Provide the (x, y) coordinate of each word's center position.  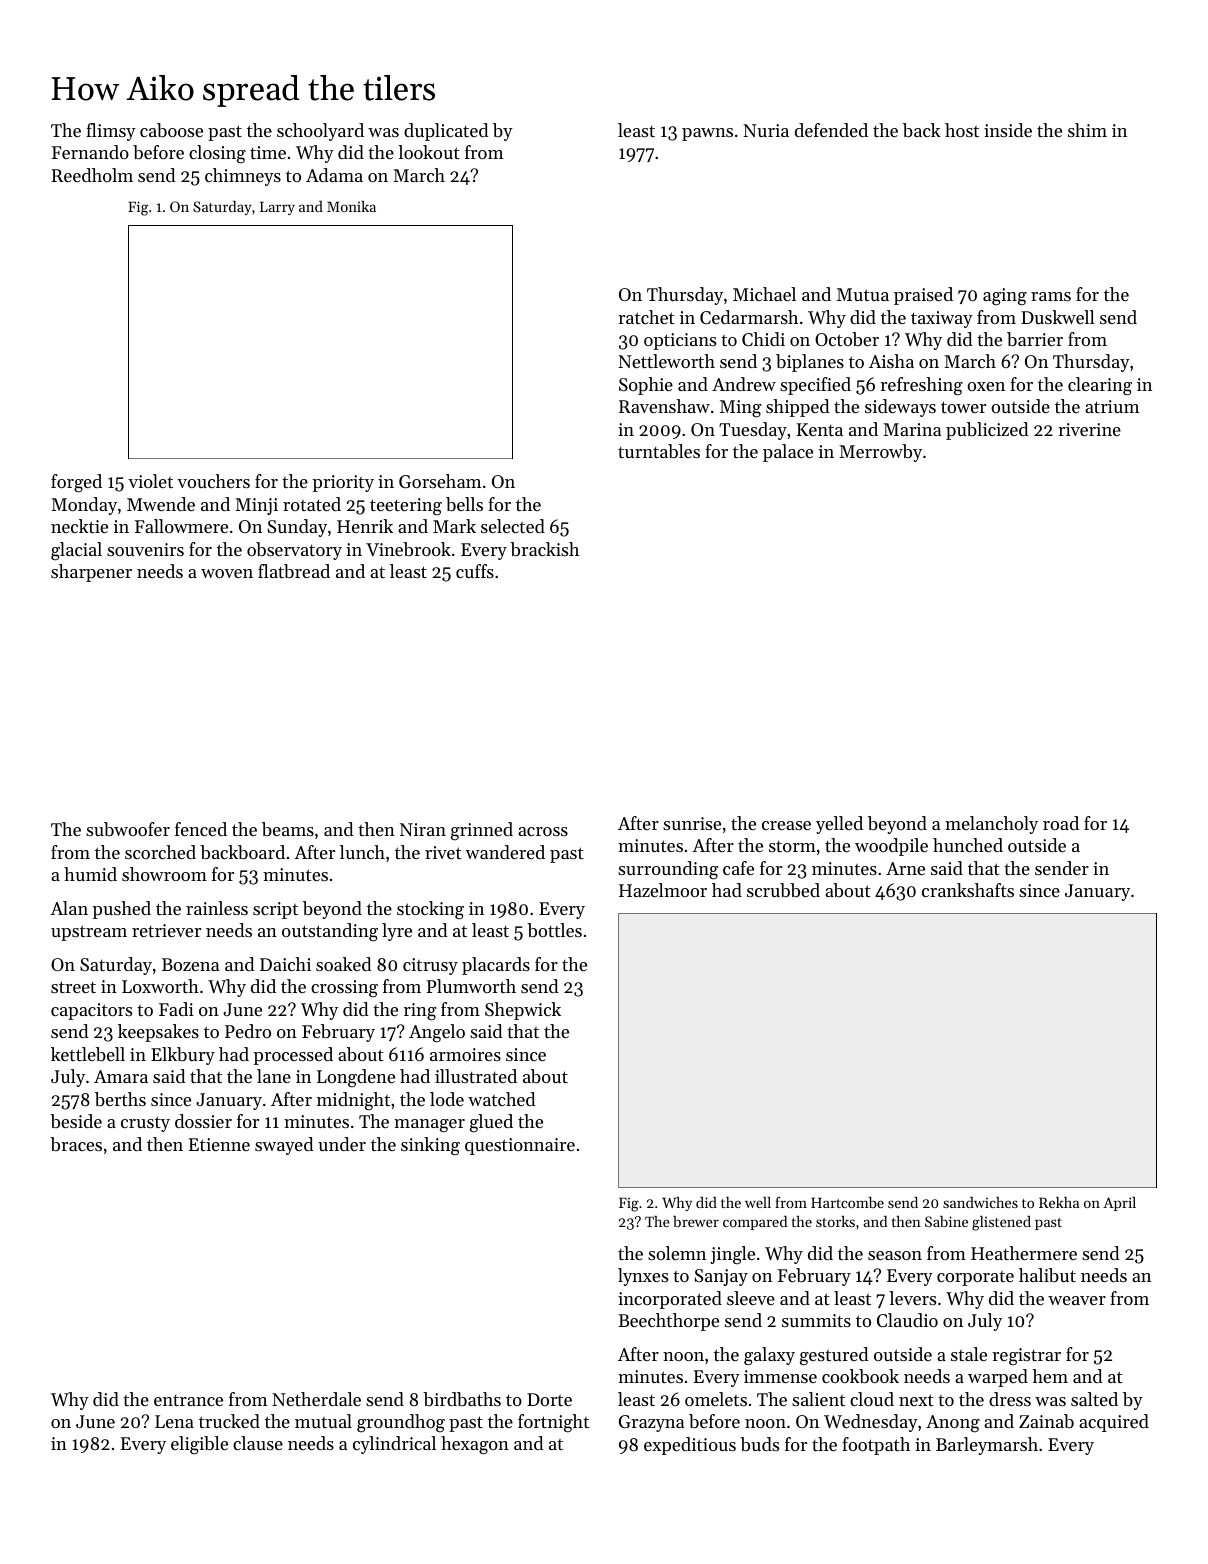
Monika (351, 206)
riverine (1089, 429)
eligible (199, 1445)
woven (227, 573)
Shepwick (523, 1011)
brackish (544, 549)
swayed (284, 1146)
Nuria (766, 130)
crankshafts (968, 890)
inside (1008, 130)
